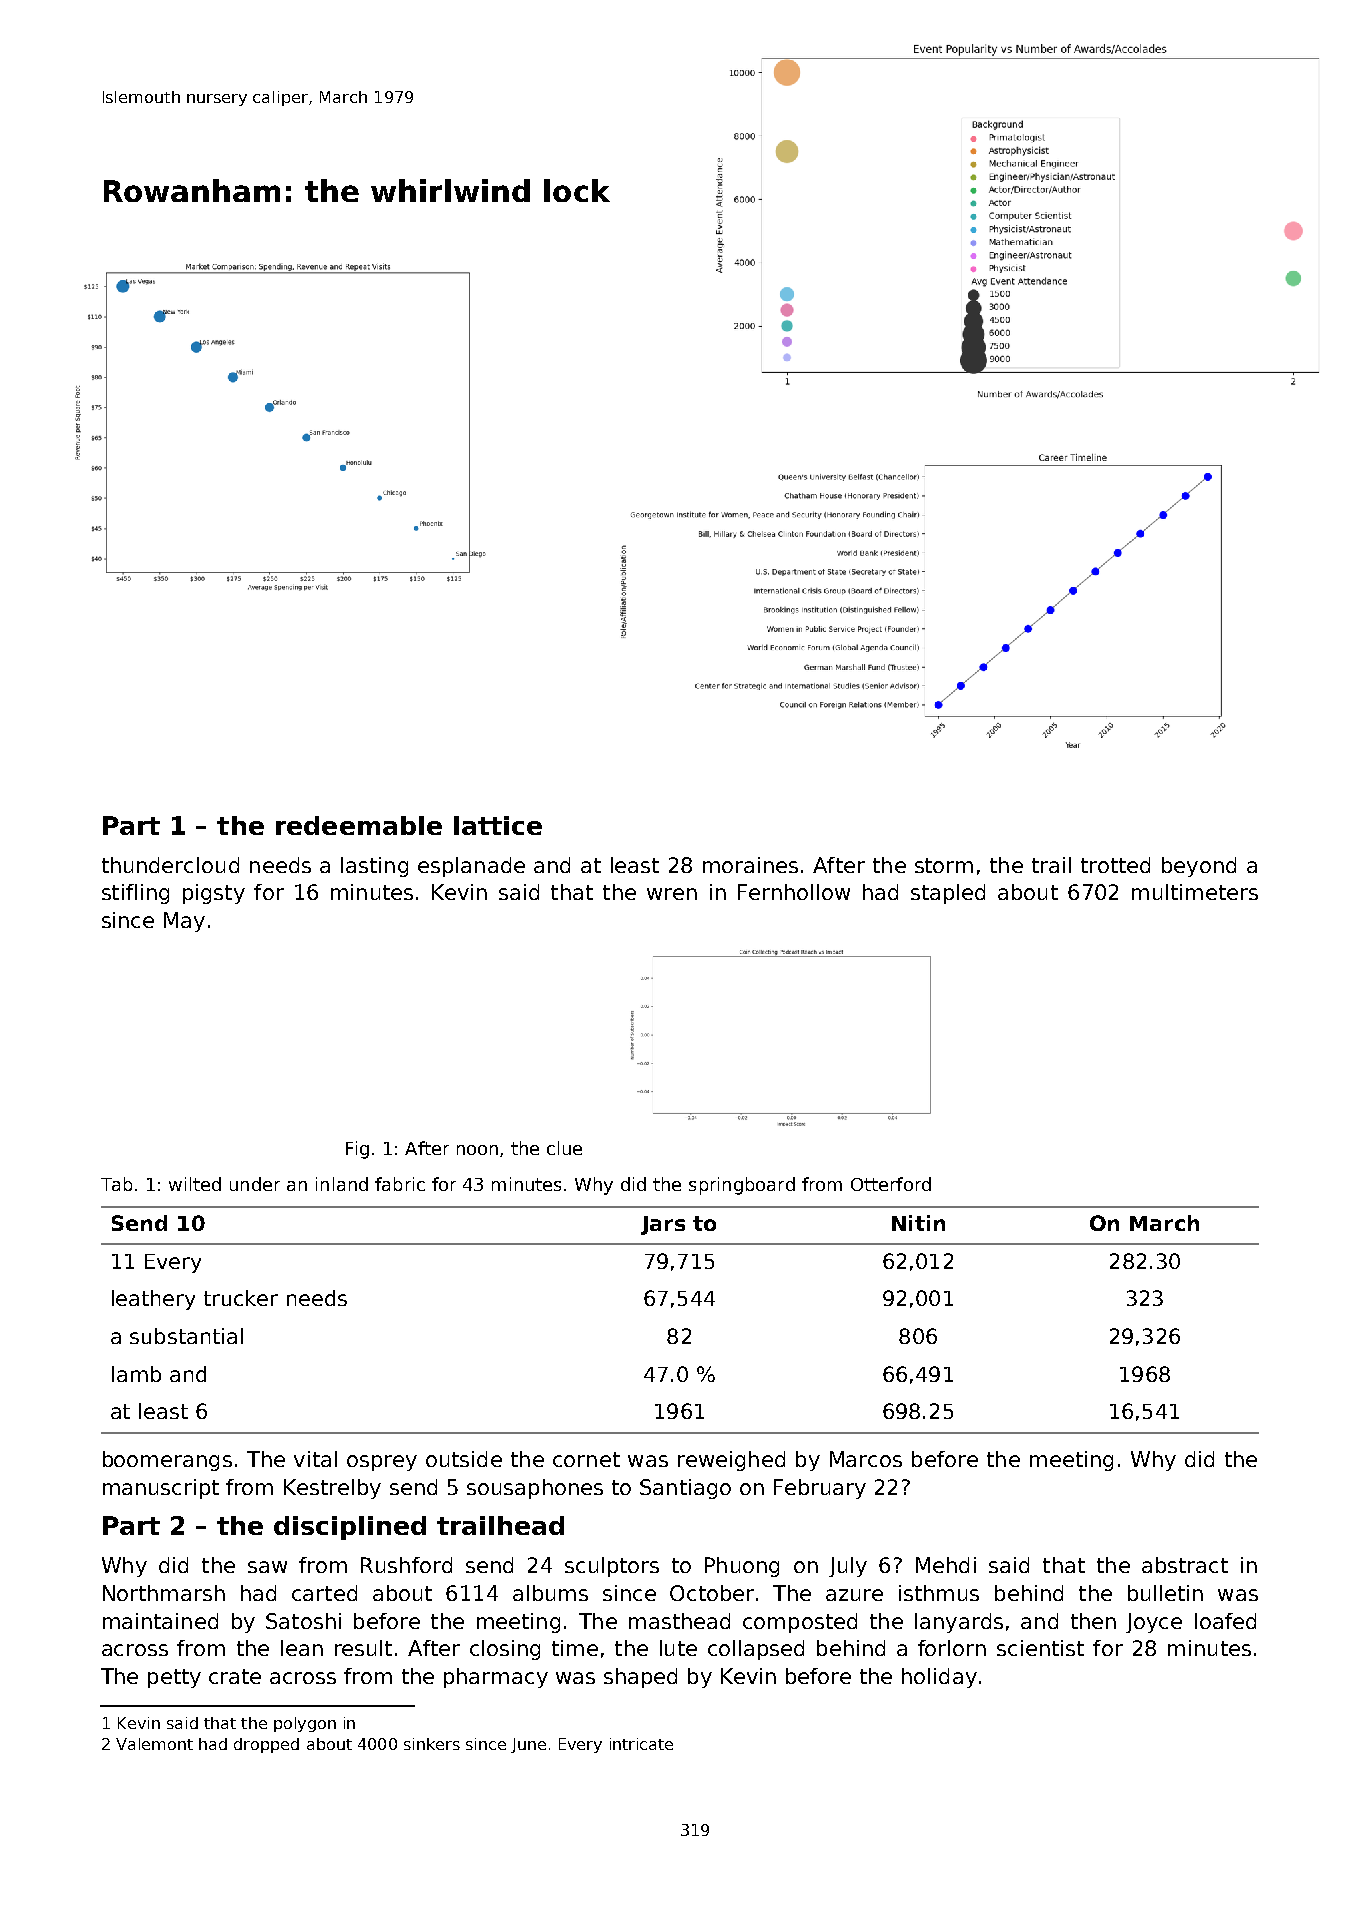 The image size is (1359, 1922). I want to click on Fernhollow, so click(794, 892).
